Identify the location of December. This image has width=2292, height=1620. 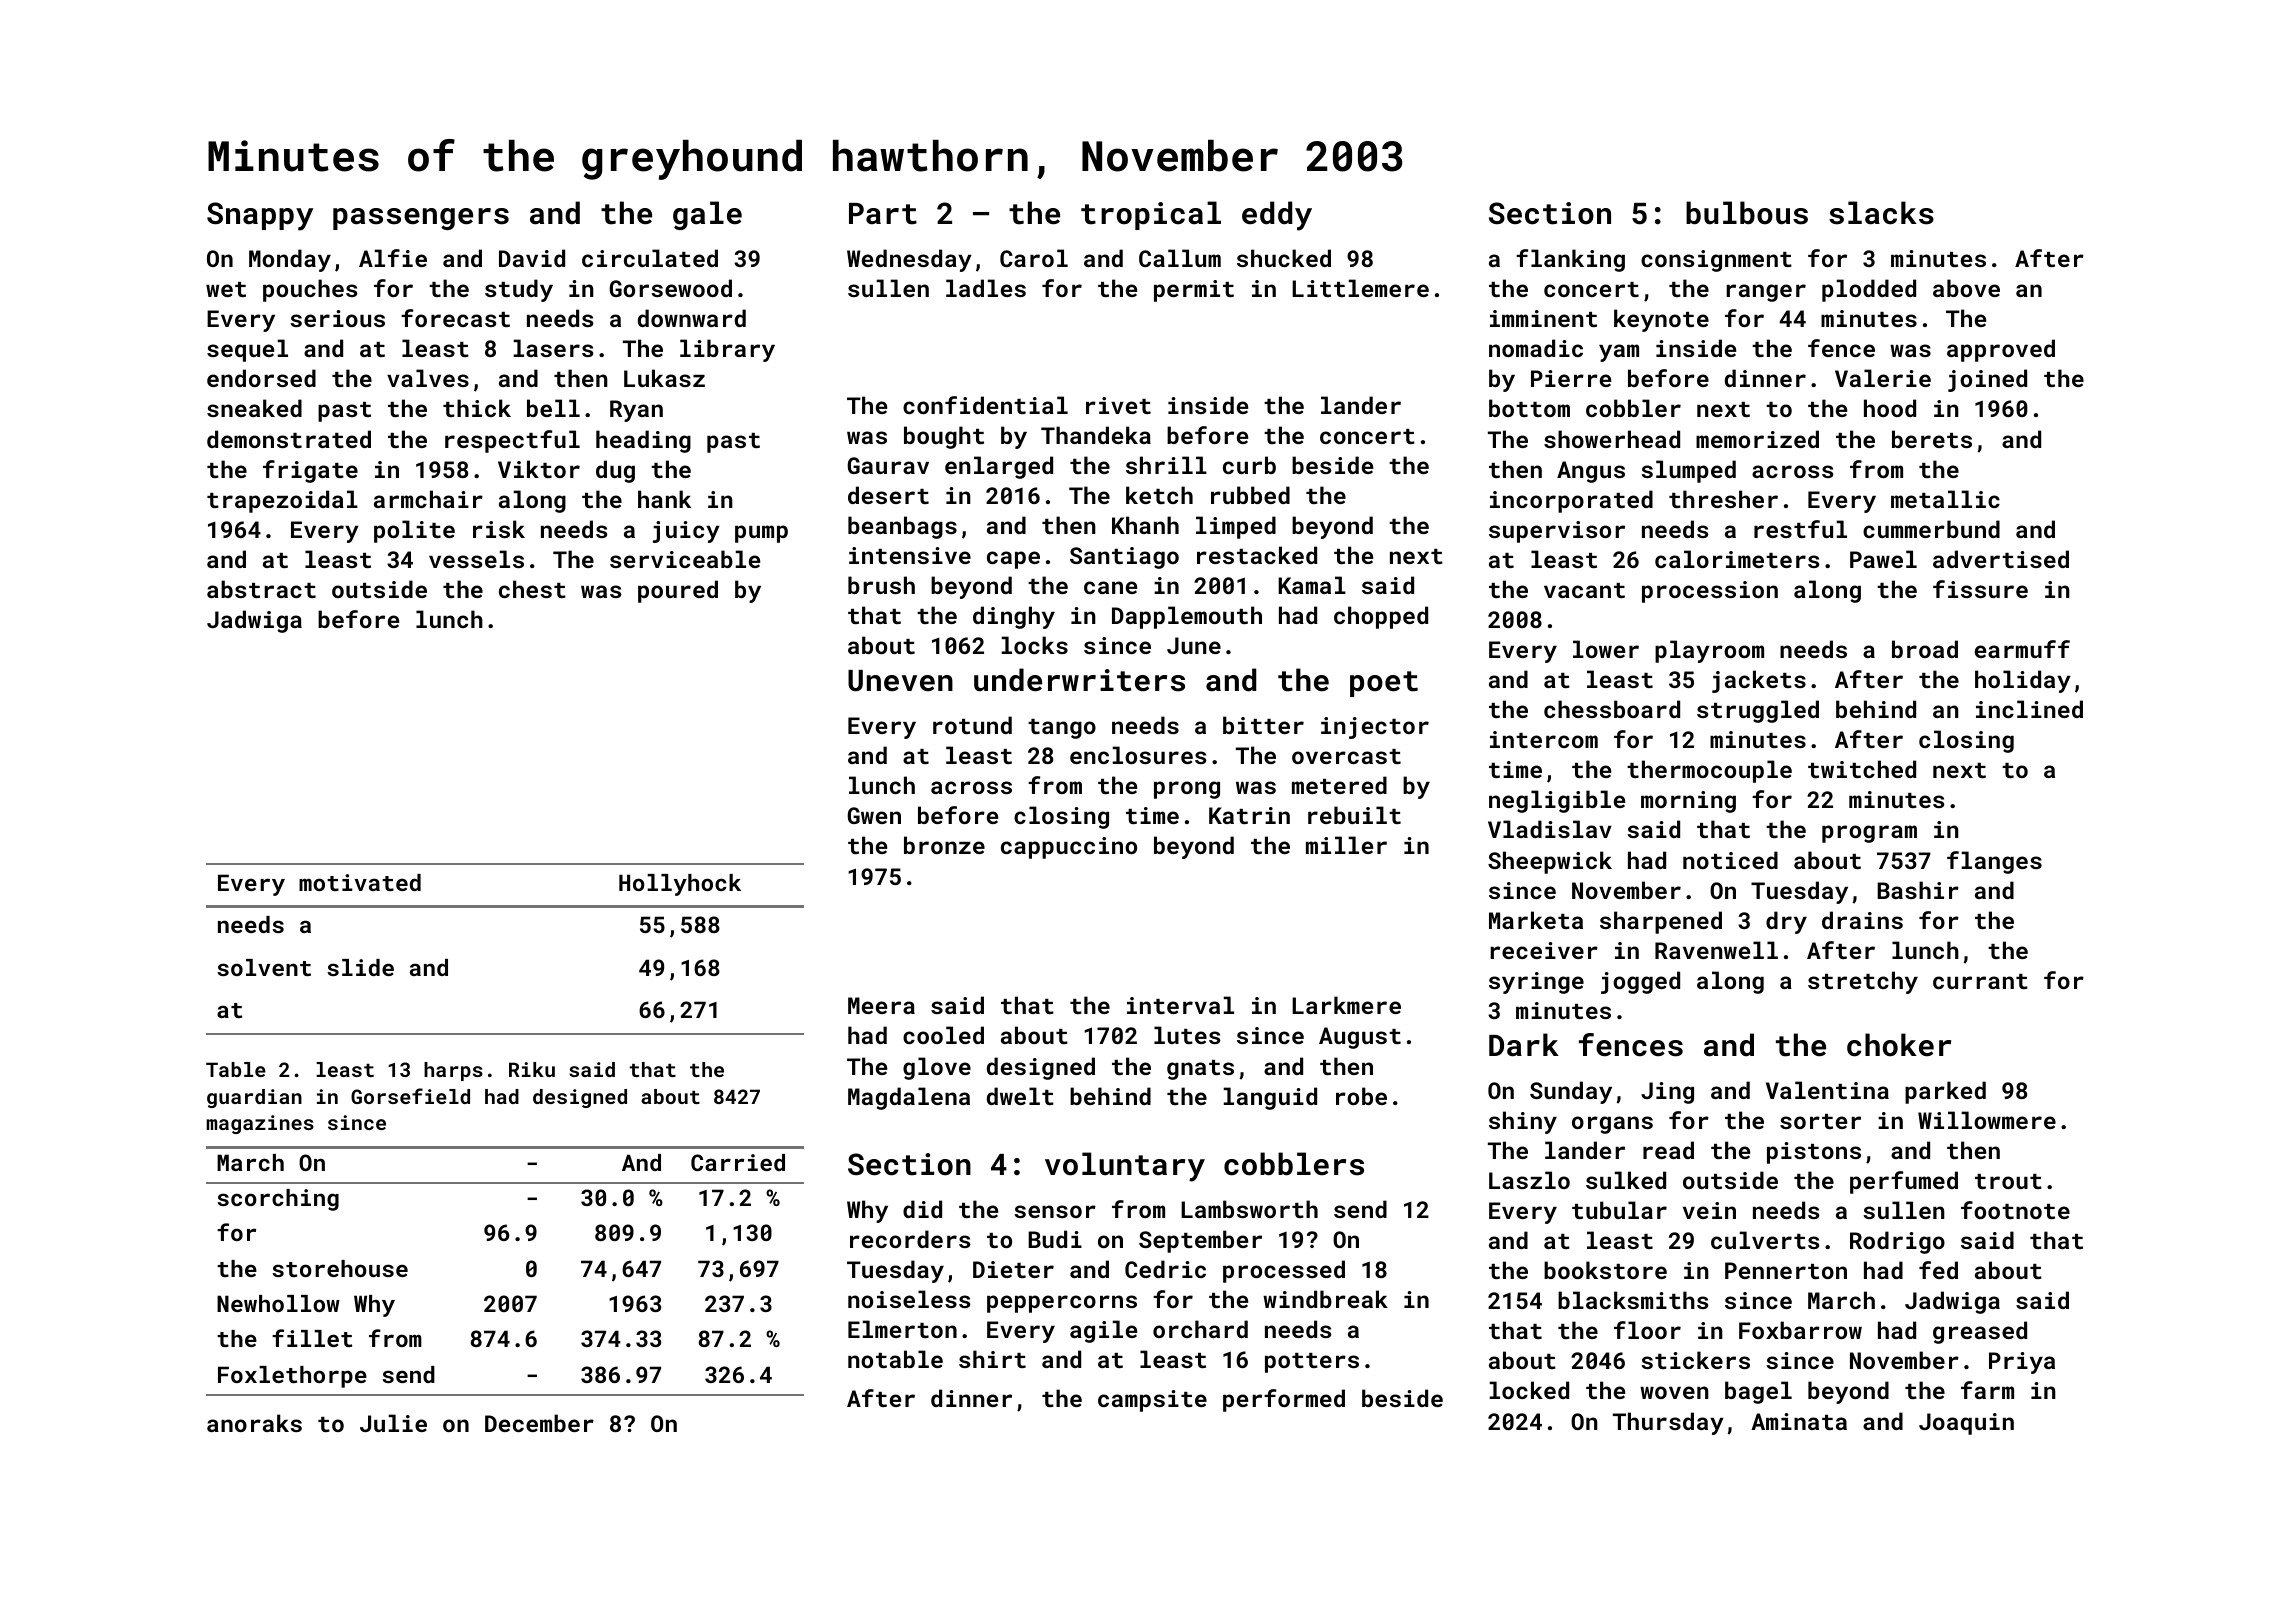
(539, 1423).
